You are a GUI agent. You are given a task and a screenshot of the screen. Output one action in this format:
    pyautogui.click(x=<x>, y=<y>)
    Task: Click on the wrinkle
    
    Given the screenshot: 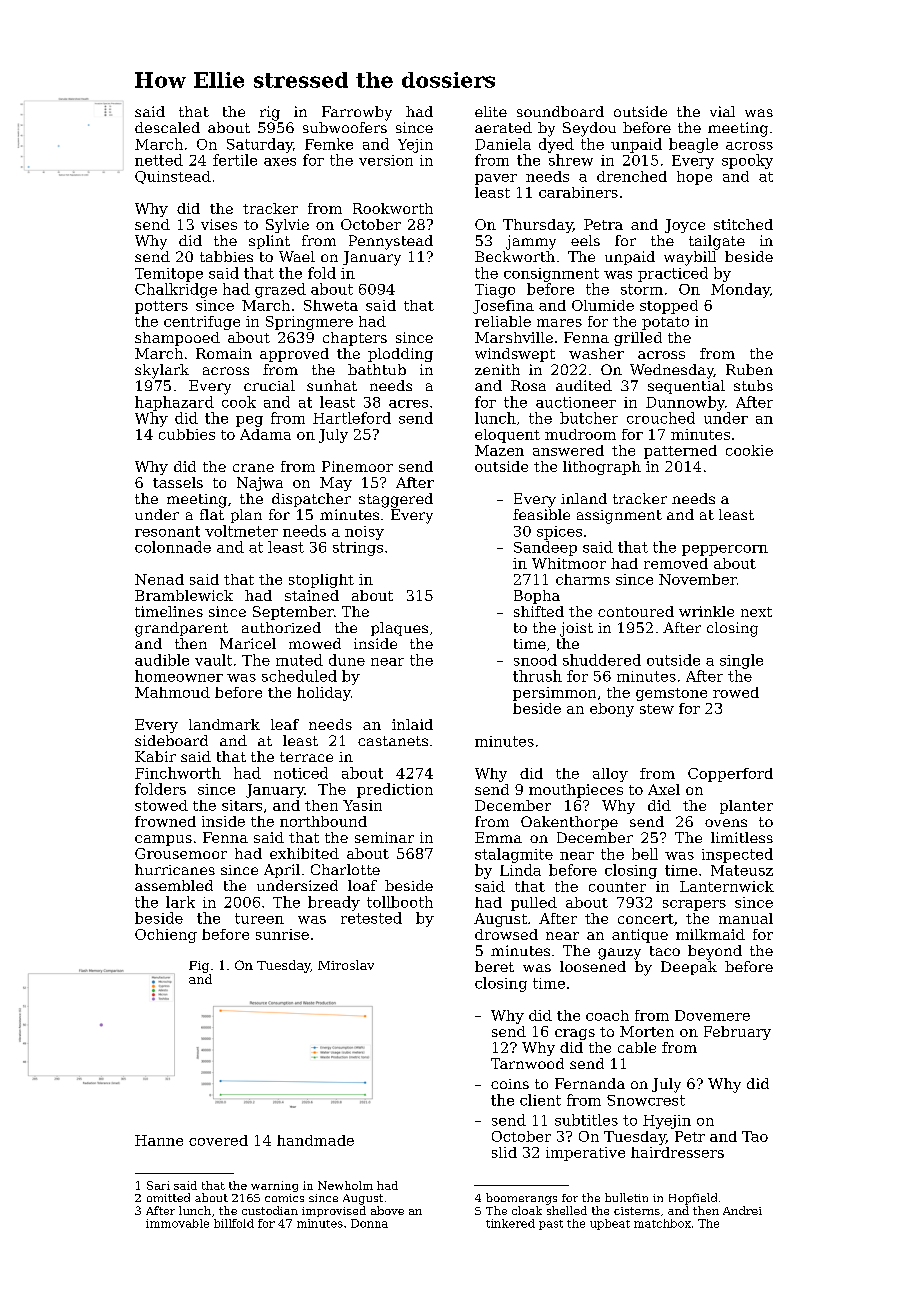 What is the action you would take?
    pyautogui.click(x=706, y=611)
